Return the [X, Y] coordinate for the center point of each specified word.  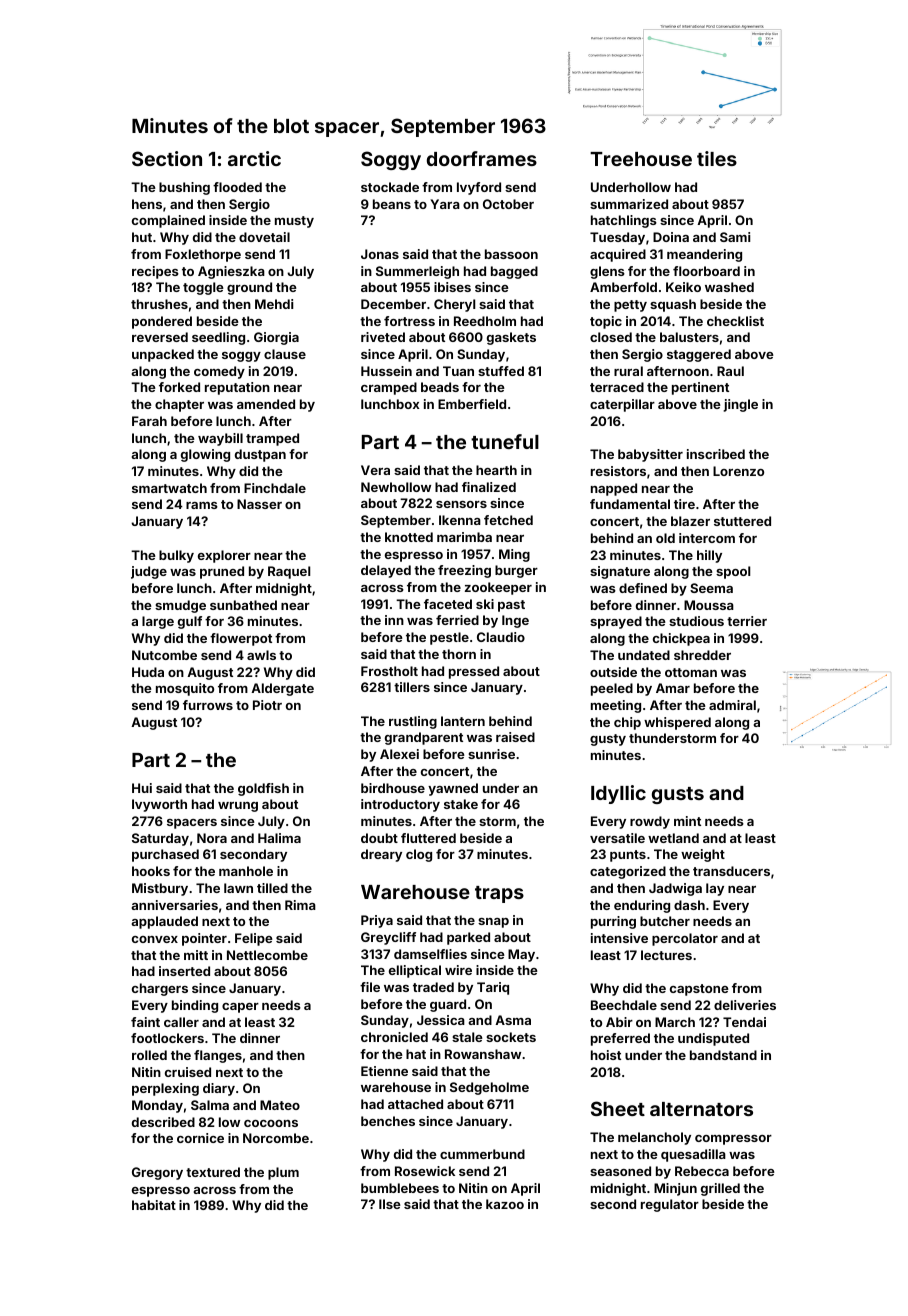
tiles [717, 158]
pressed [474, 672]
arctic [254, 158]
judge [149, 572]
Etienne [384, 1071]
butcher [665, 921]
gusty [608, 740]
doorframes [482, 158]
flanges [218, 1056]
